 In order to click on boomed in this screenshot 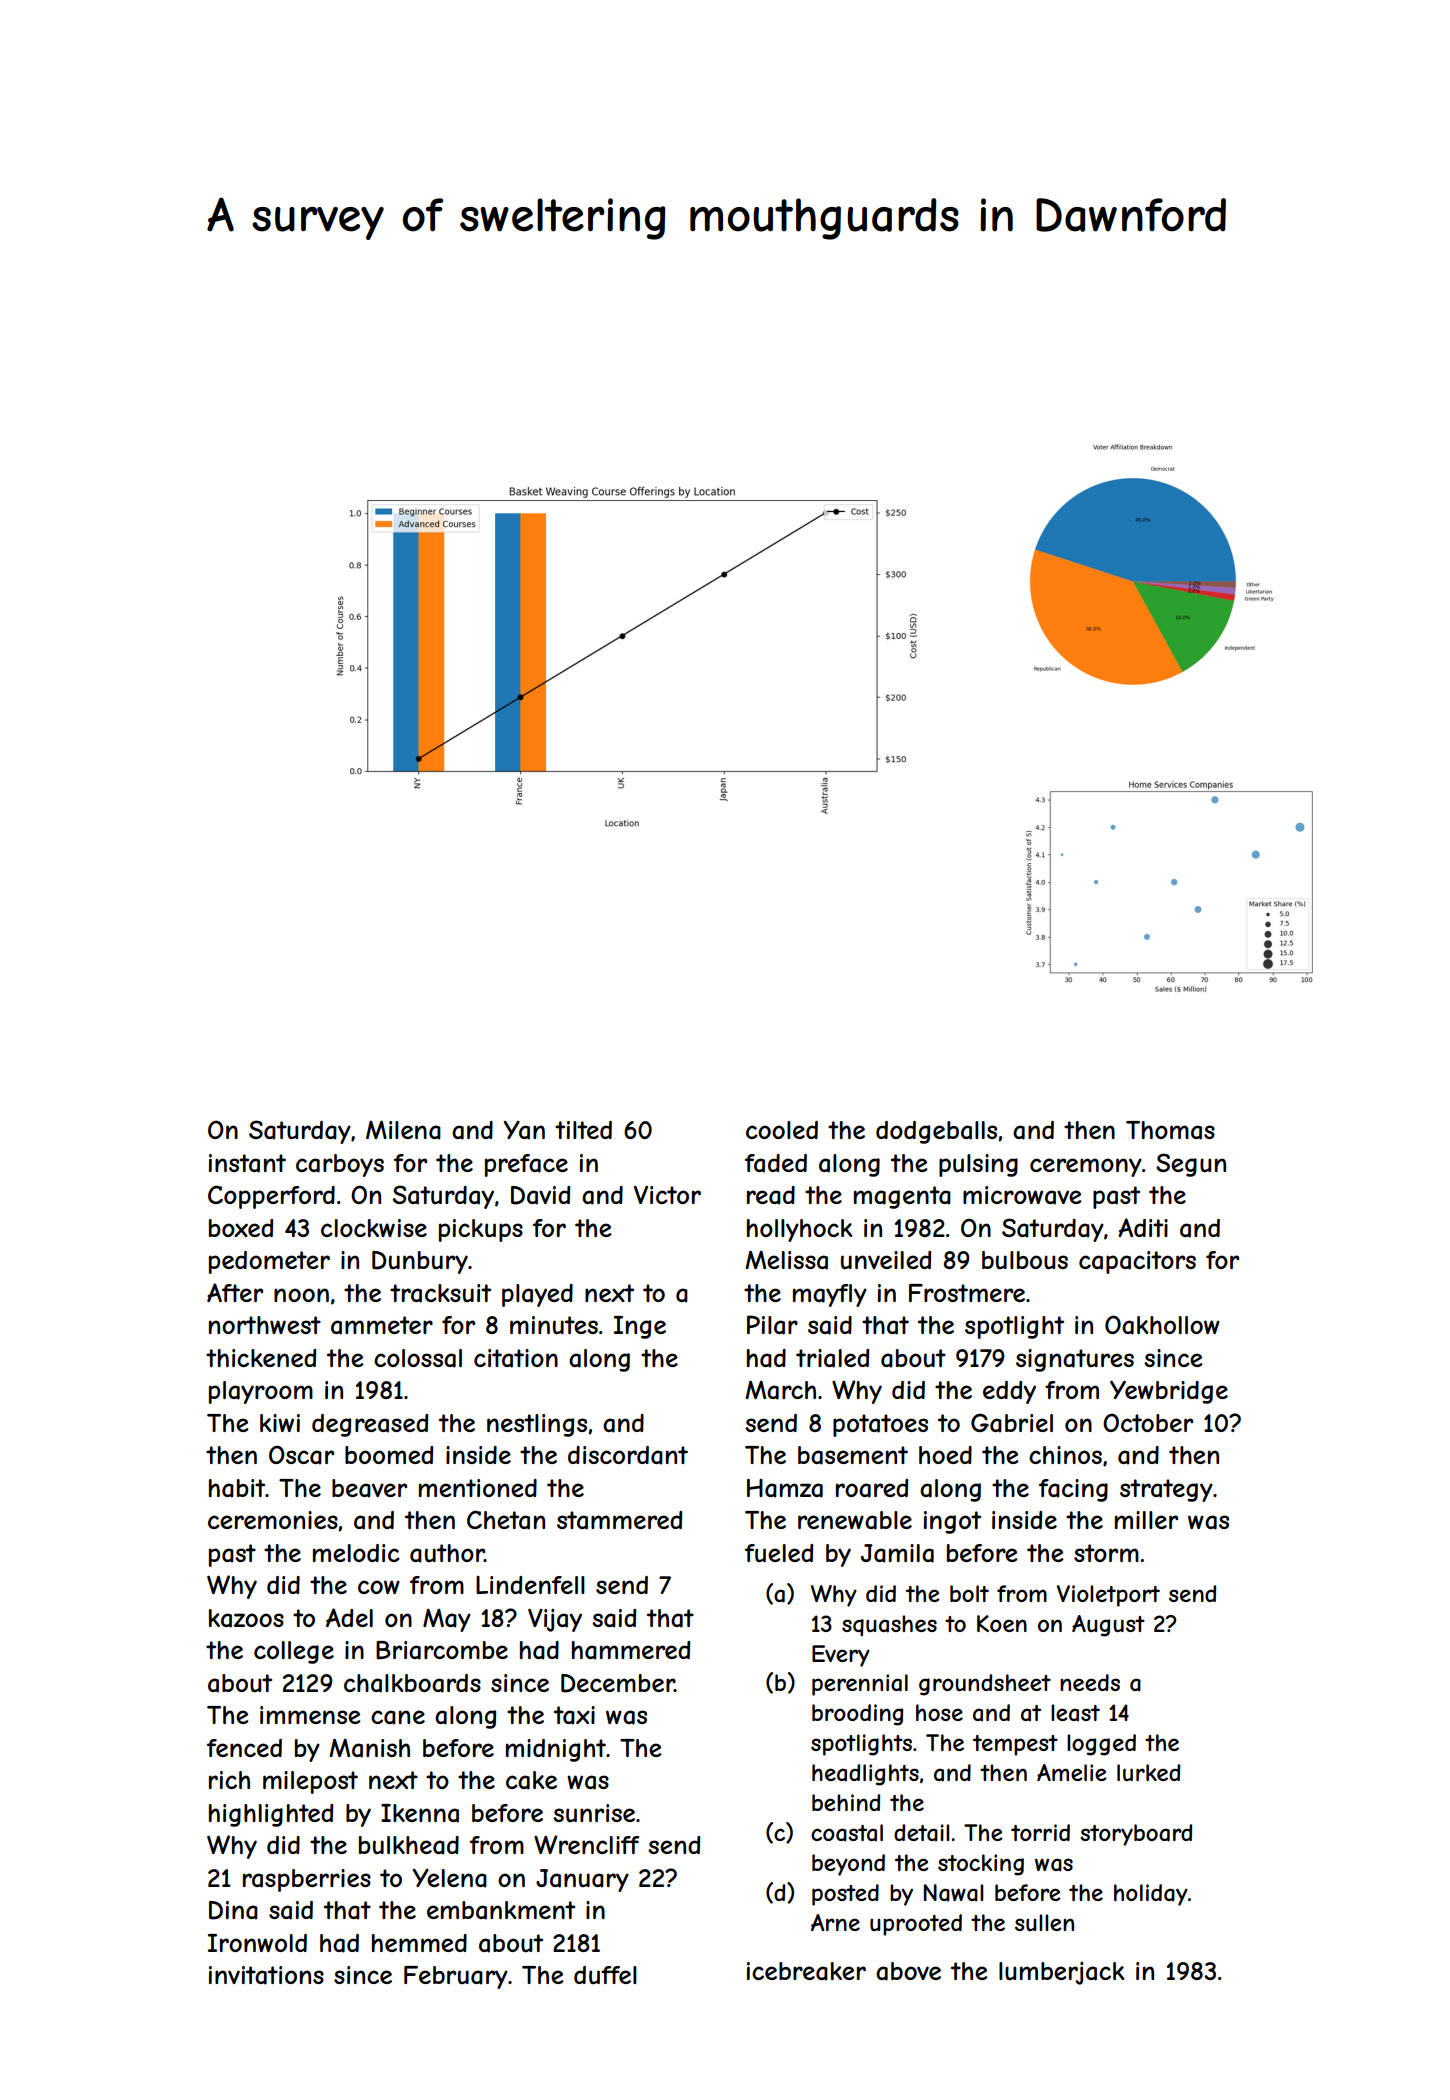, I will do `click(389, 1455)`.
